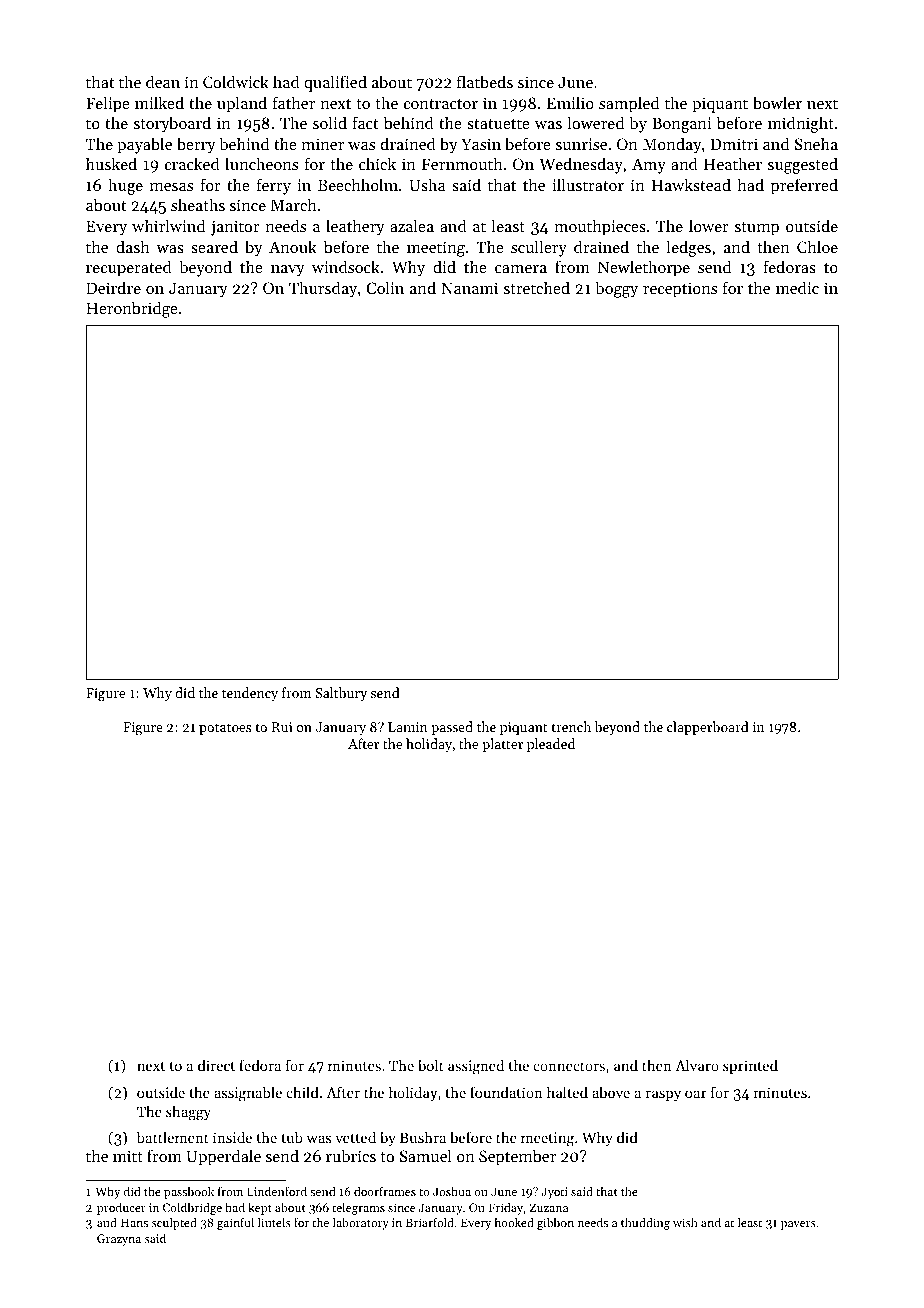 This screenshot has width=924, height=1308. What do you see at coordinates (663, 1095) in the screenshot?
I see `raspy` at bounding box center [663, 1095].
